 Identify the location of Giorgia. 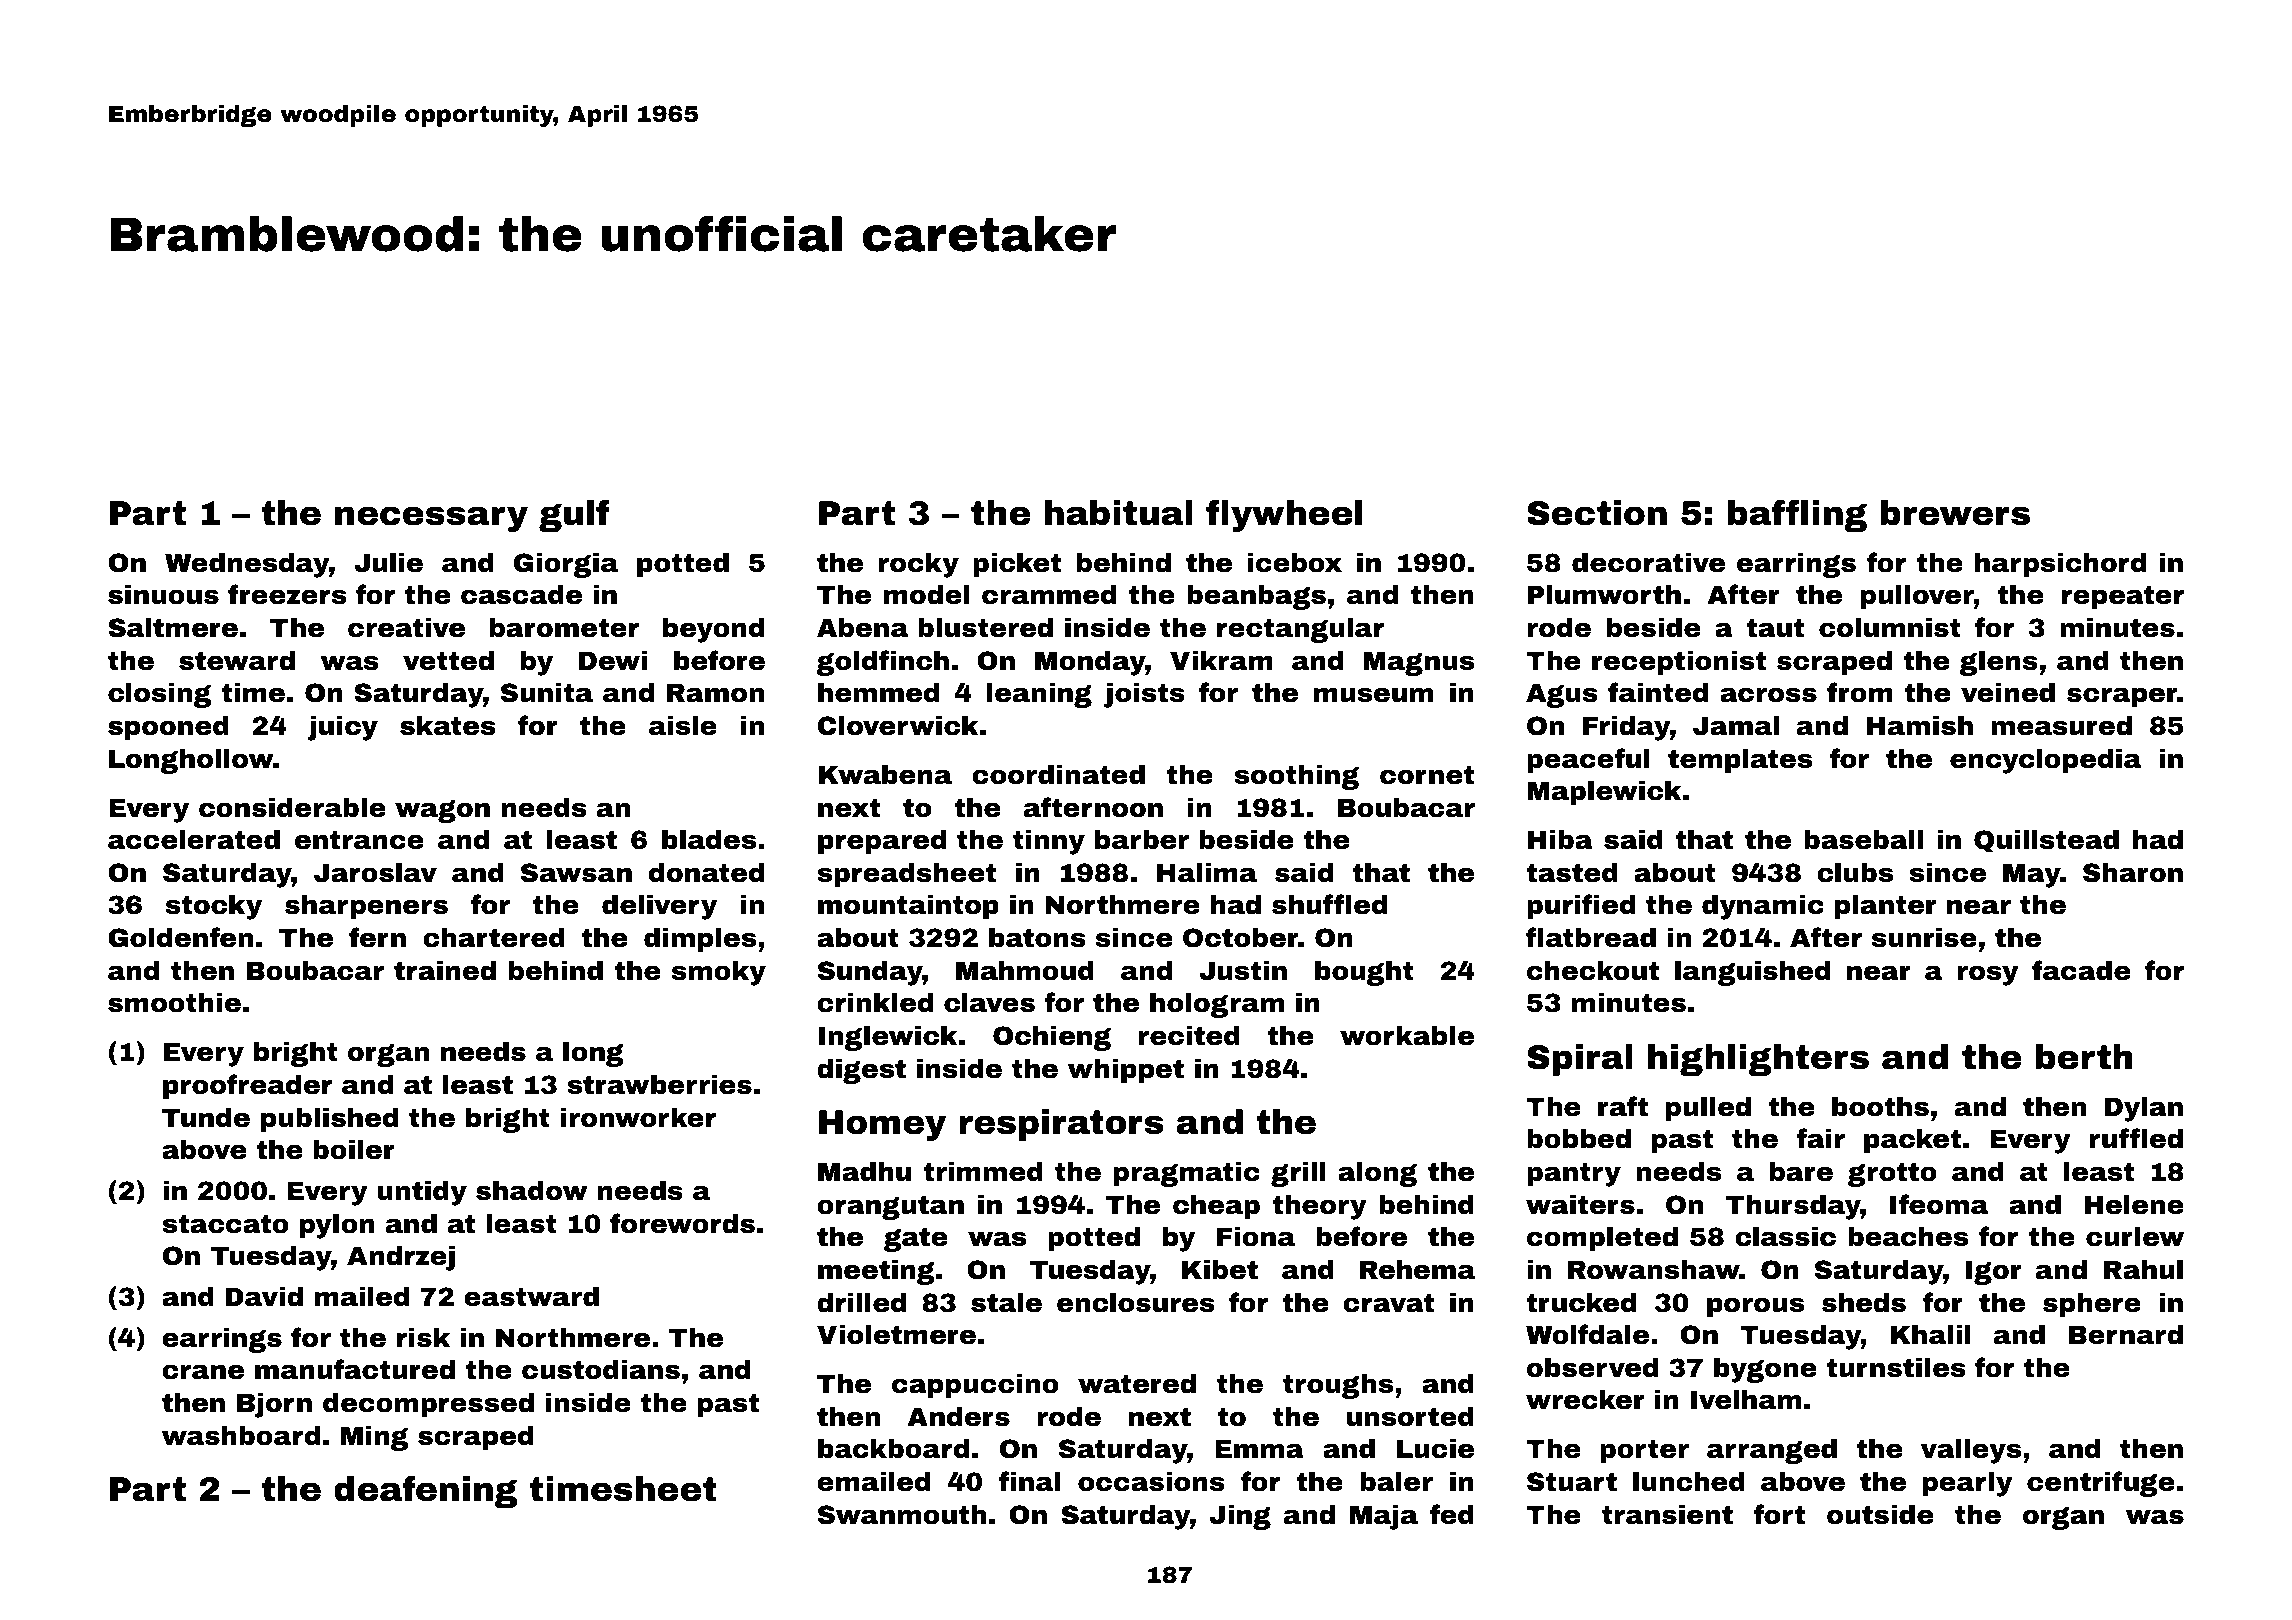
(566, 565).
